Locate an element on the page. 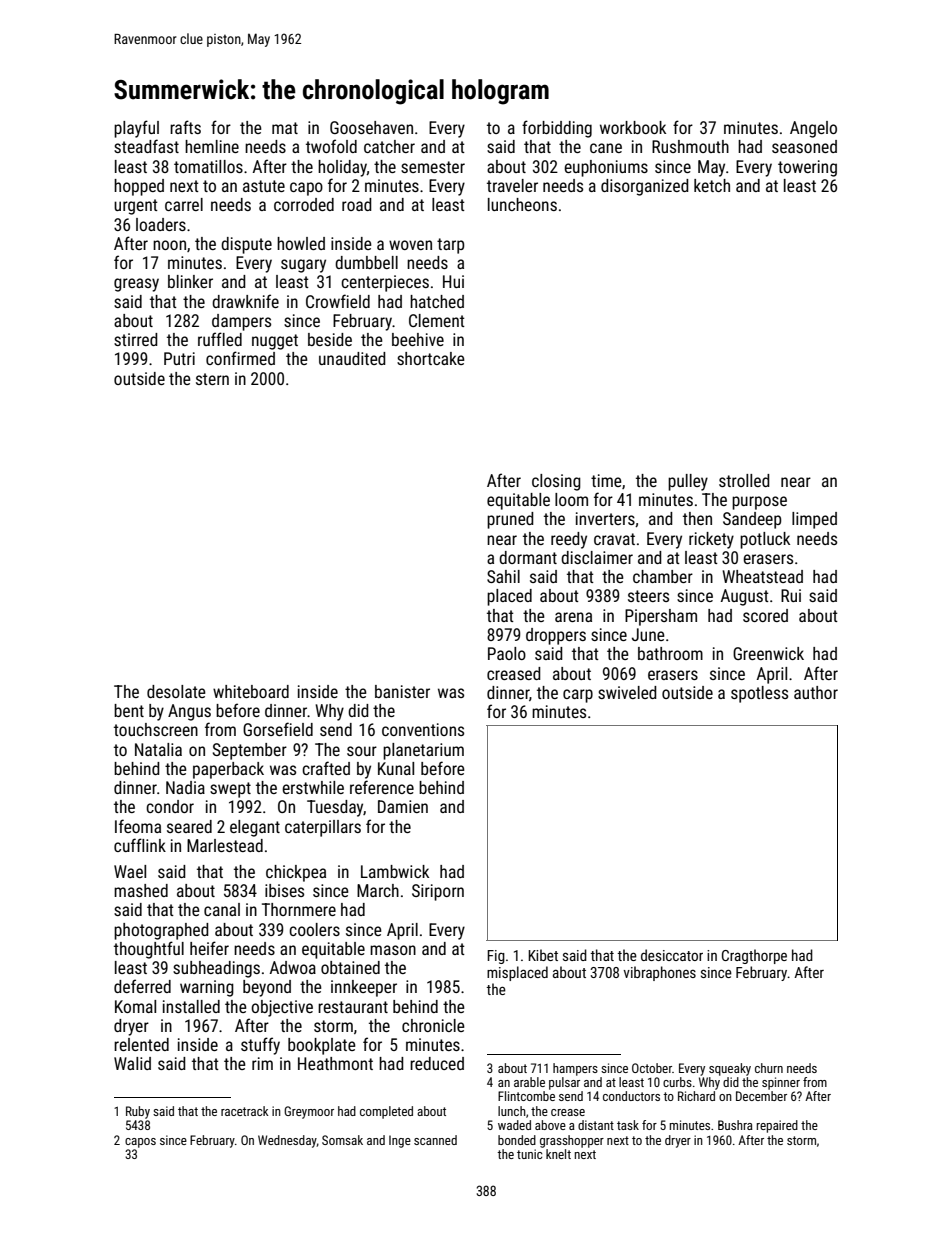 Image resolution: width=952 pixels, height=1233 pixels. spotless is located at coordinates (759, 694).
